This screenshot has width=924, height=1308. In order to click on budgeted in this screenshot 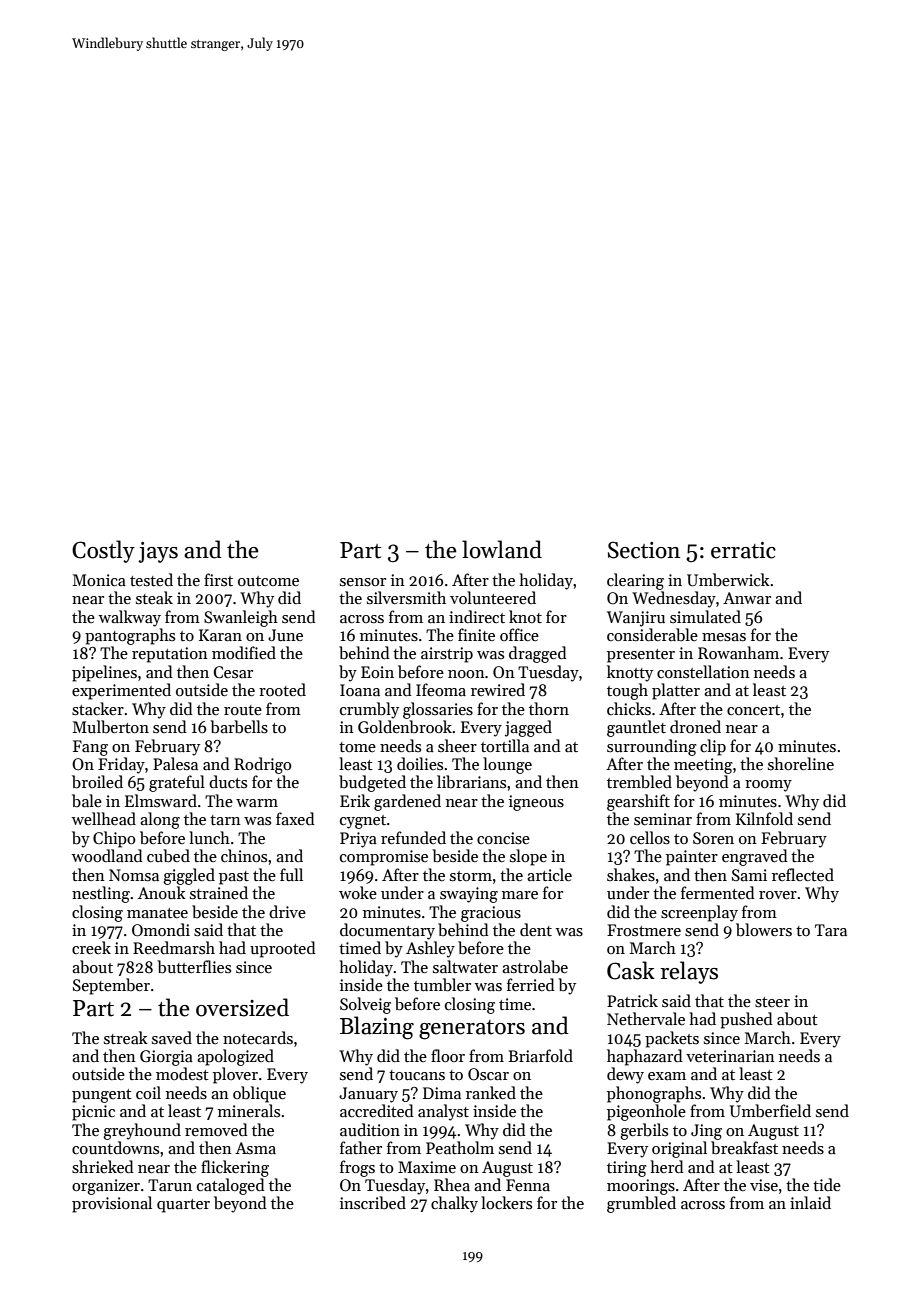, I will do `click(372, 783)`.
